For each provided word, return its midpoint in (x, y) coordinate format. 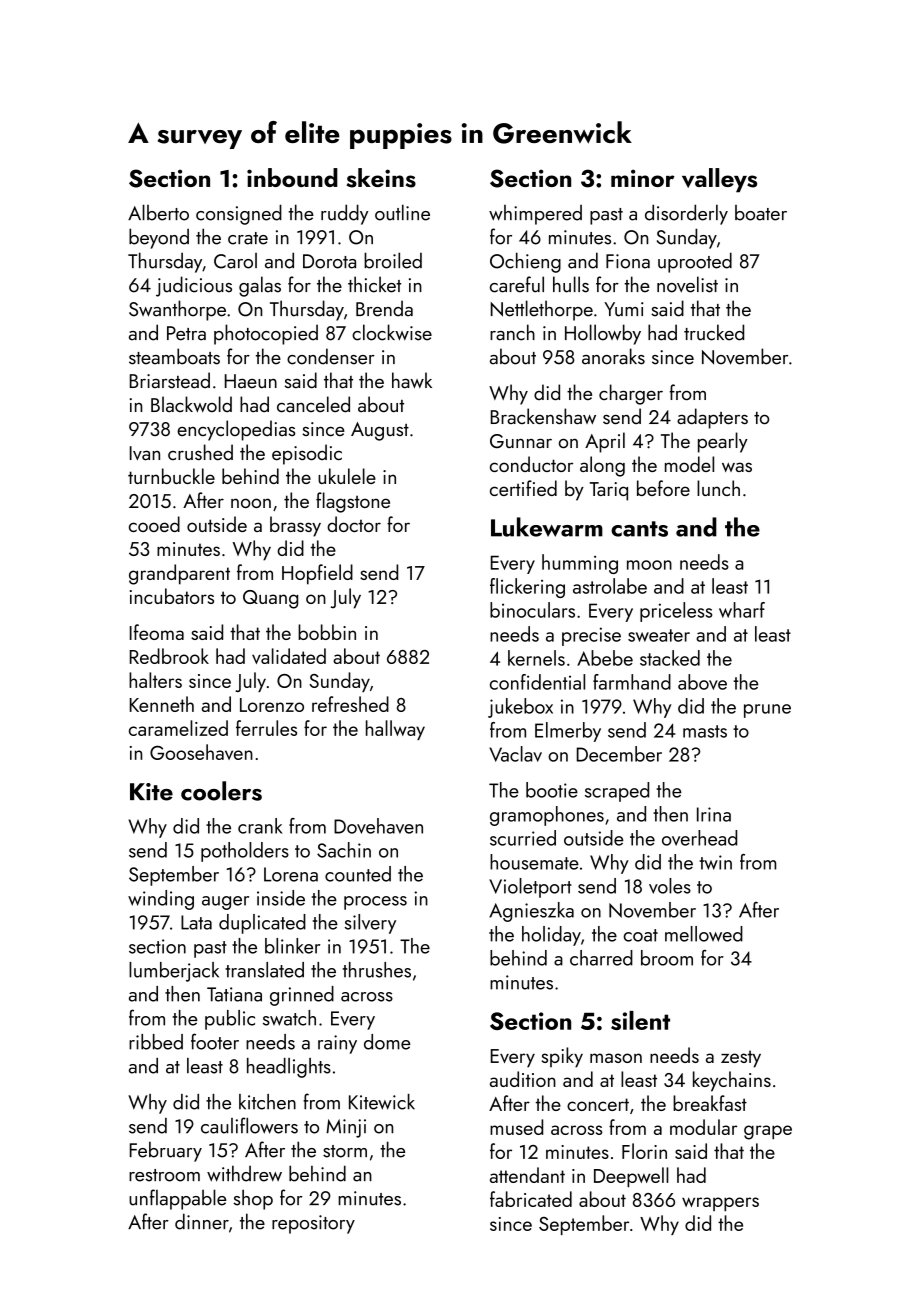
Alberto (158, 212)
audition (523, 1079)
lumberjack (174, 972)
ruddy (344, 214)
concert (598, 1104)
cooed (154, 524)
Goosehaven (201, 752)
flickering (527, 588)
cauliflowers (249, 1125)
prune (767, 711)
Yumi (624, 309)
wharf (742, 610)
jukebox (520, 708)
